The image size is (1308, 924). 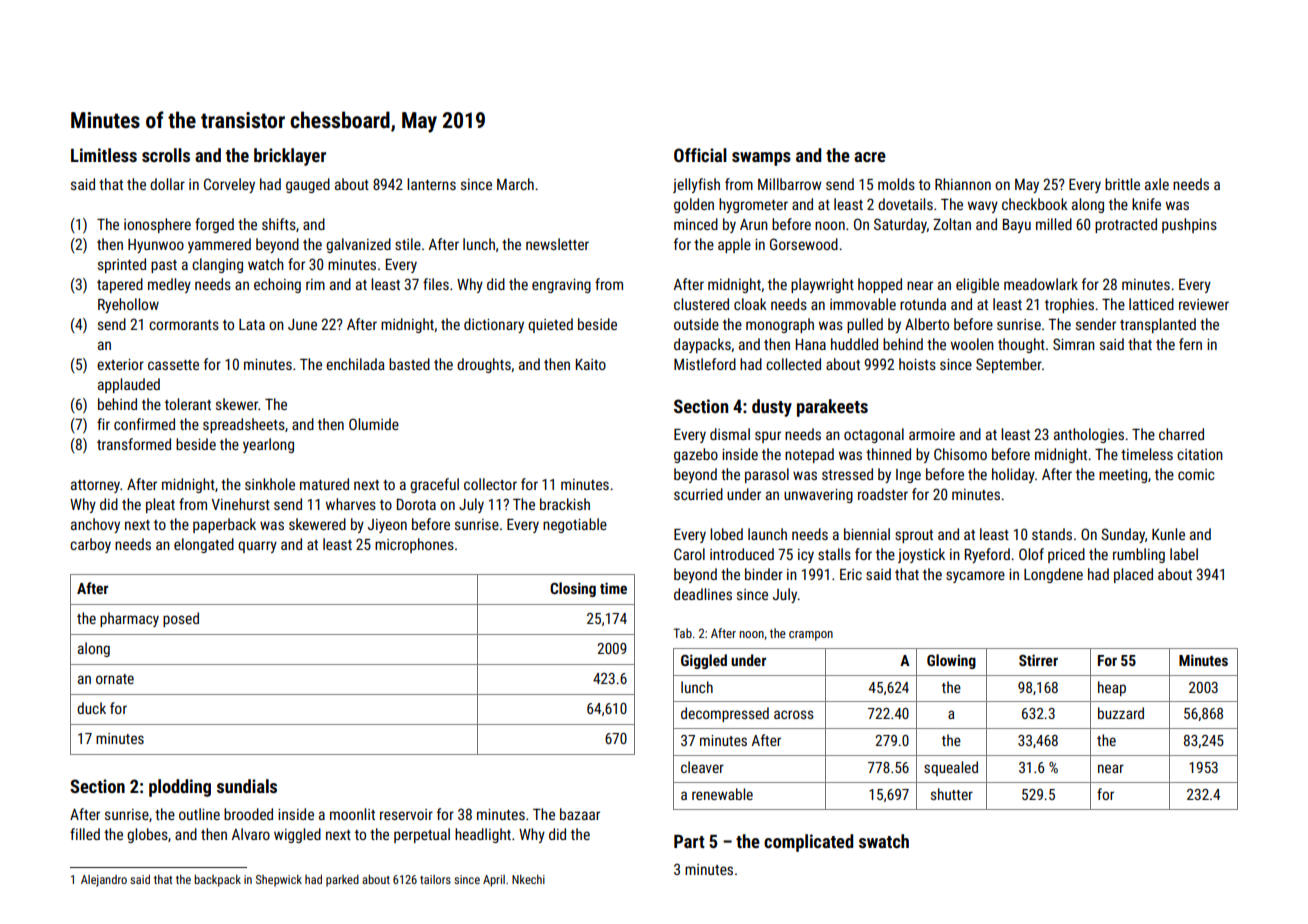 I want to click on acre, so click(x=870, y=157).
